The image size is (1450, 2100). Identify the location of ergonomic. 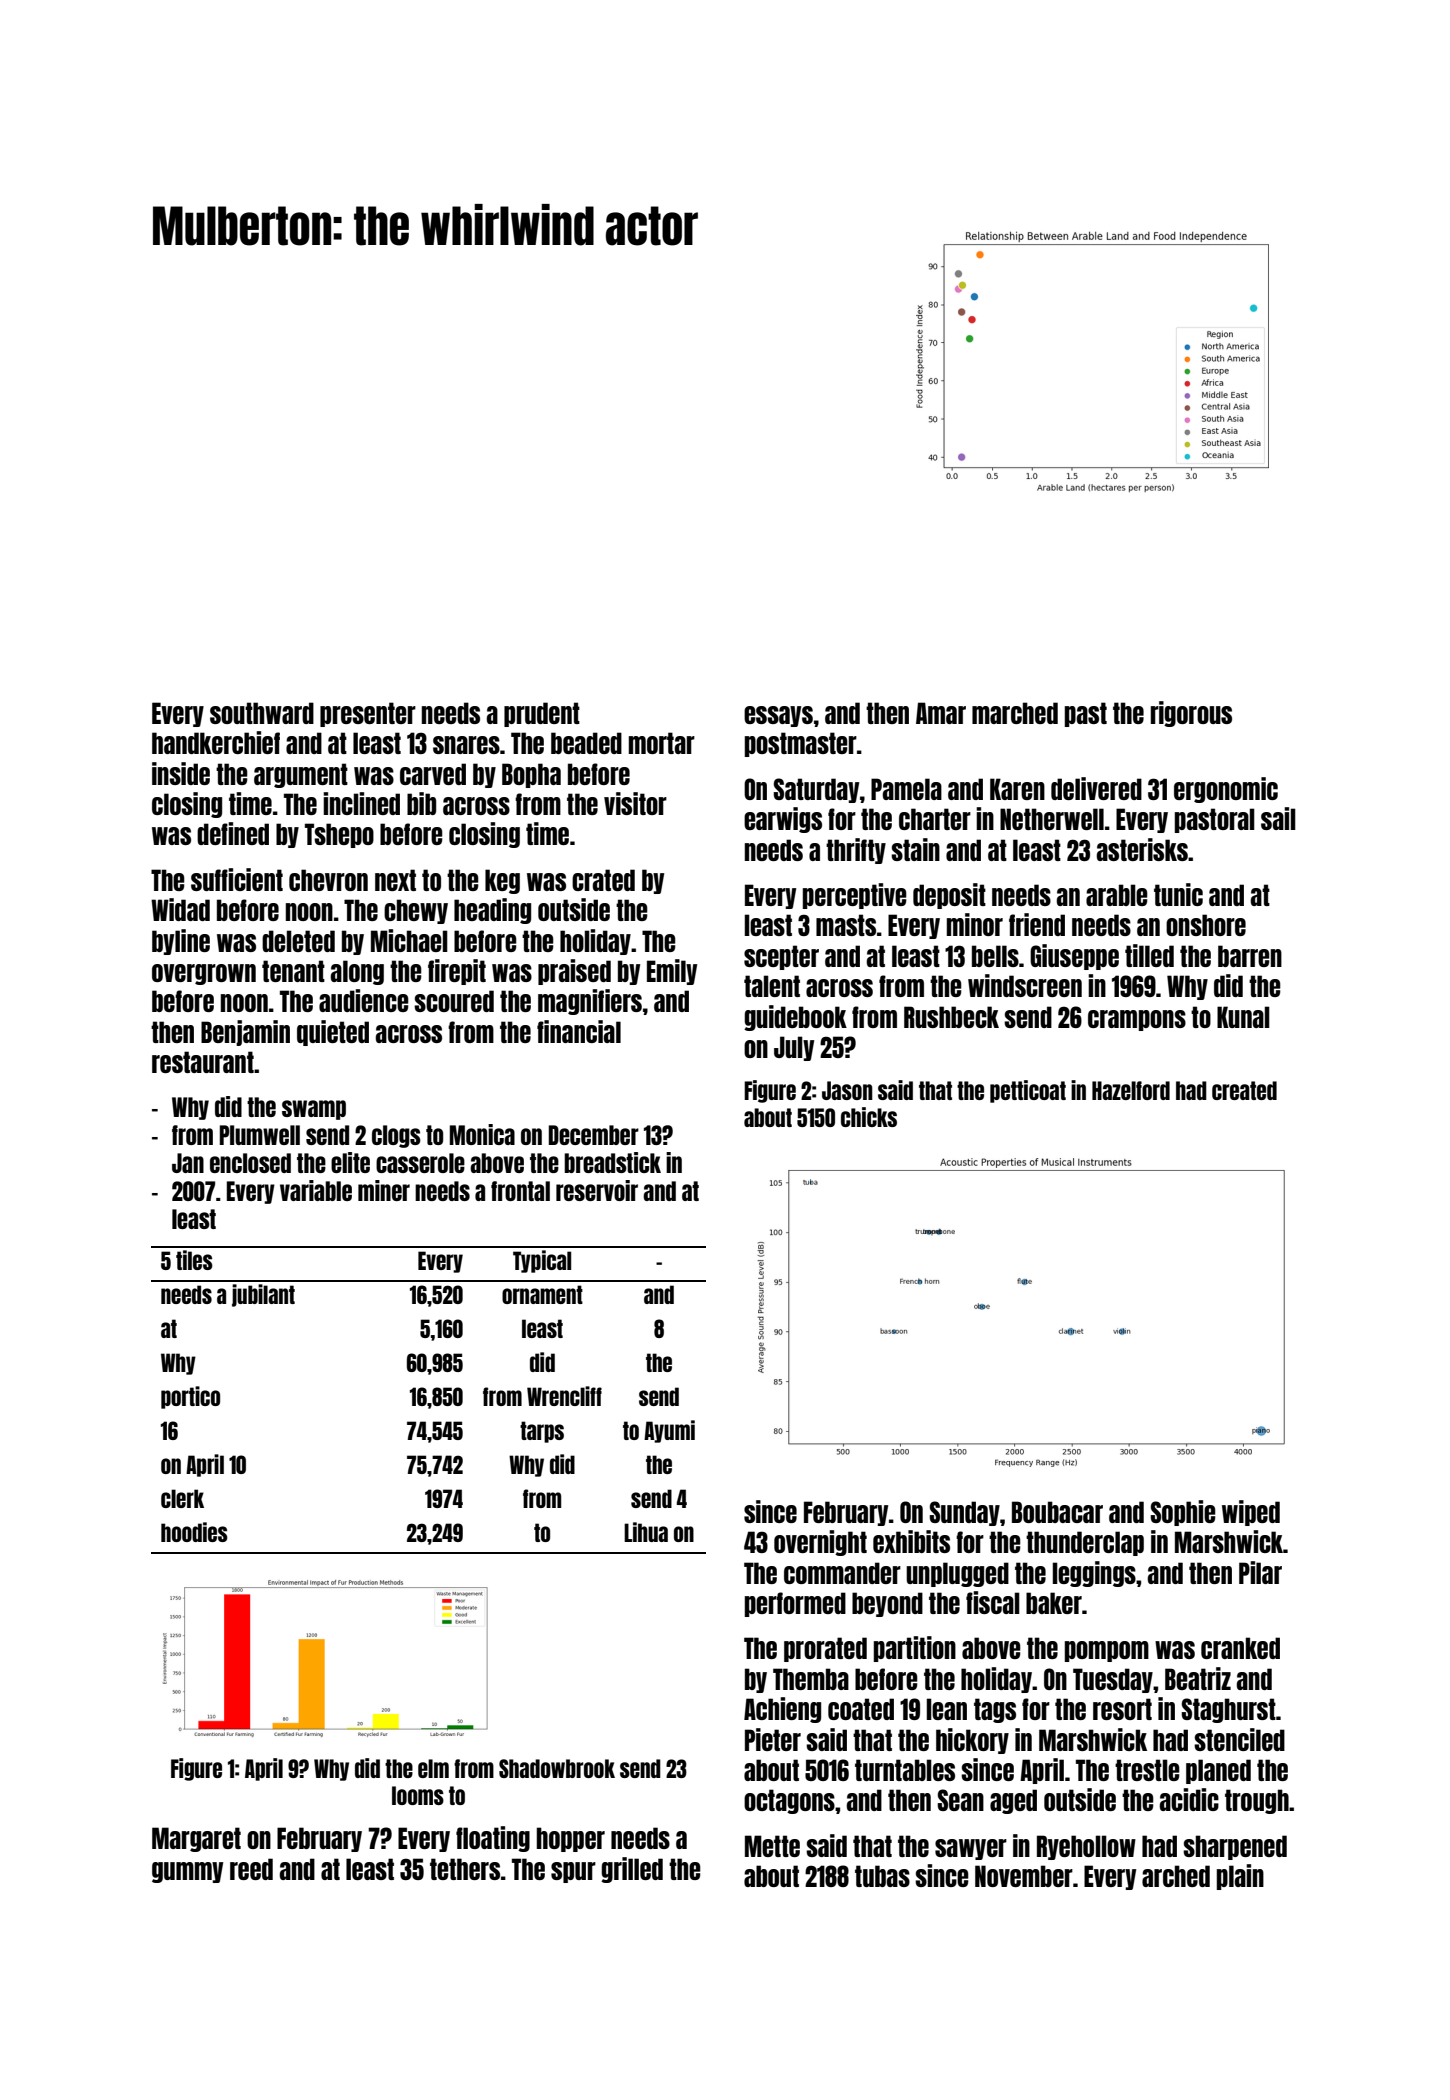
(1226, 790).
